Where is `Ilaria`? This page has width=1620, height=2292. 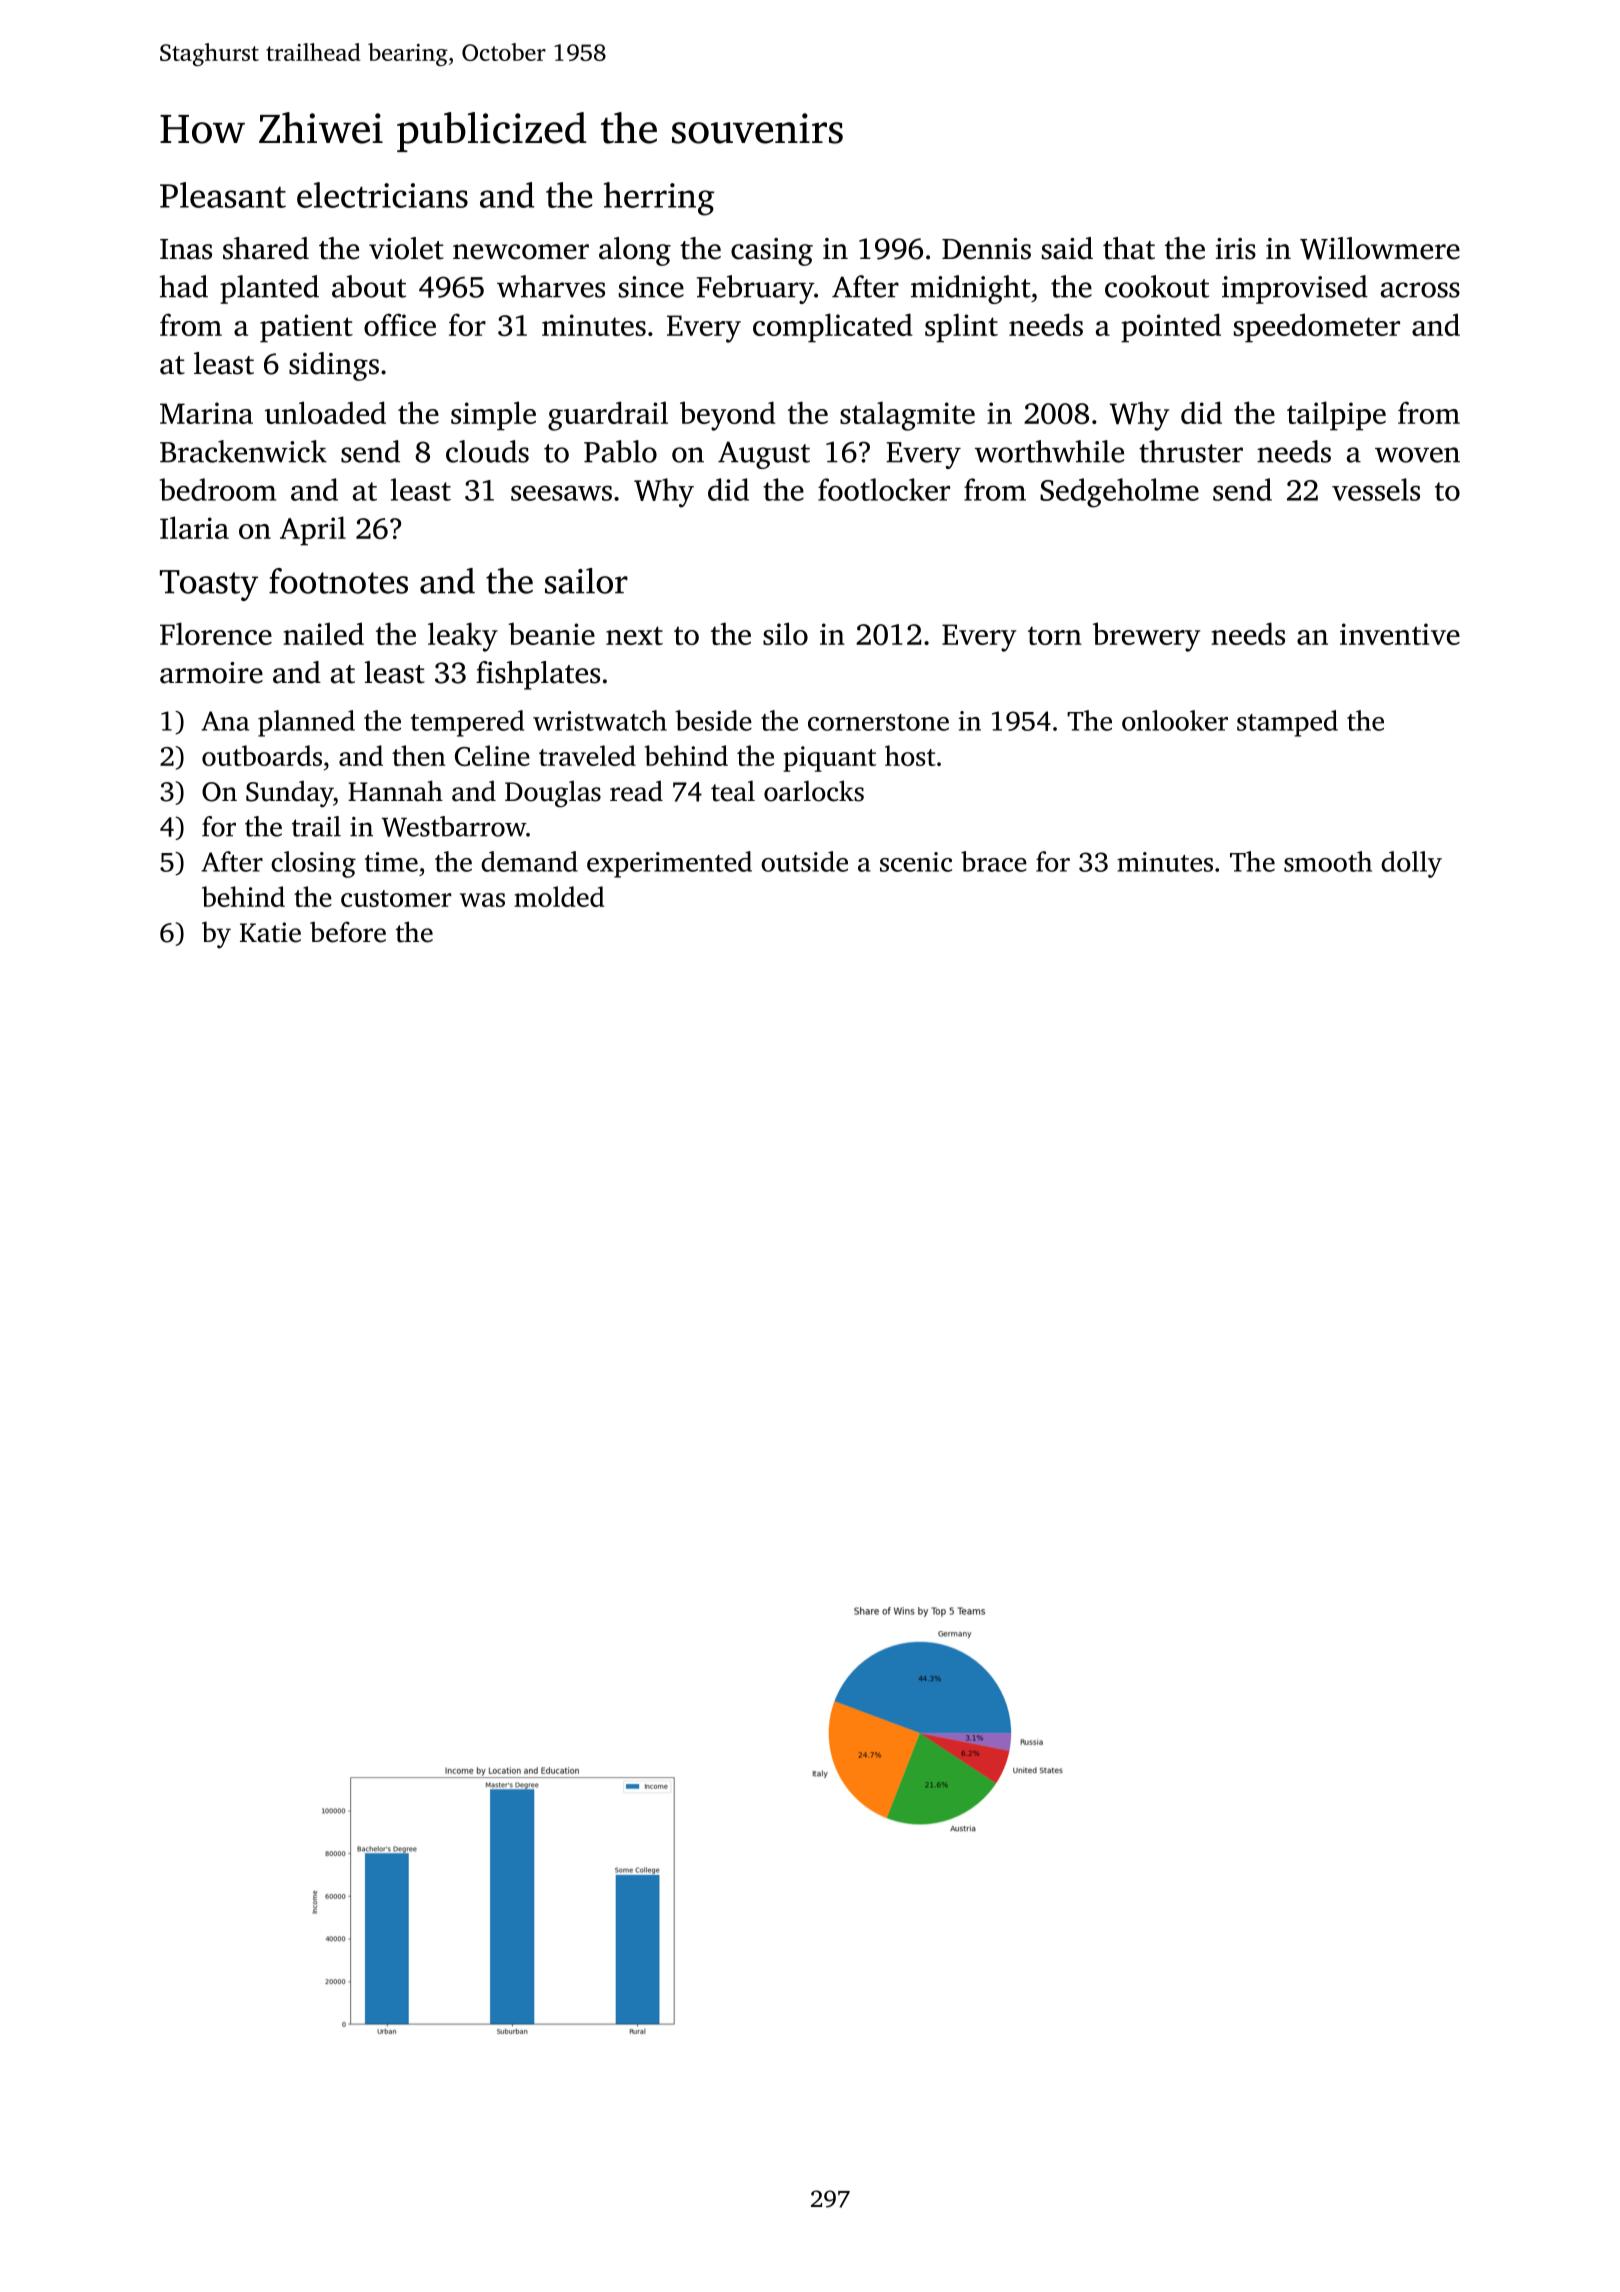
Ilaria is located at coordinates (194, 527).
